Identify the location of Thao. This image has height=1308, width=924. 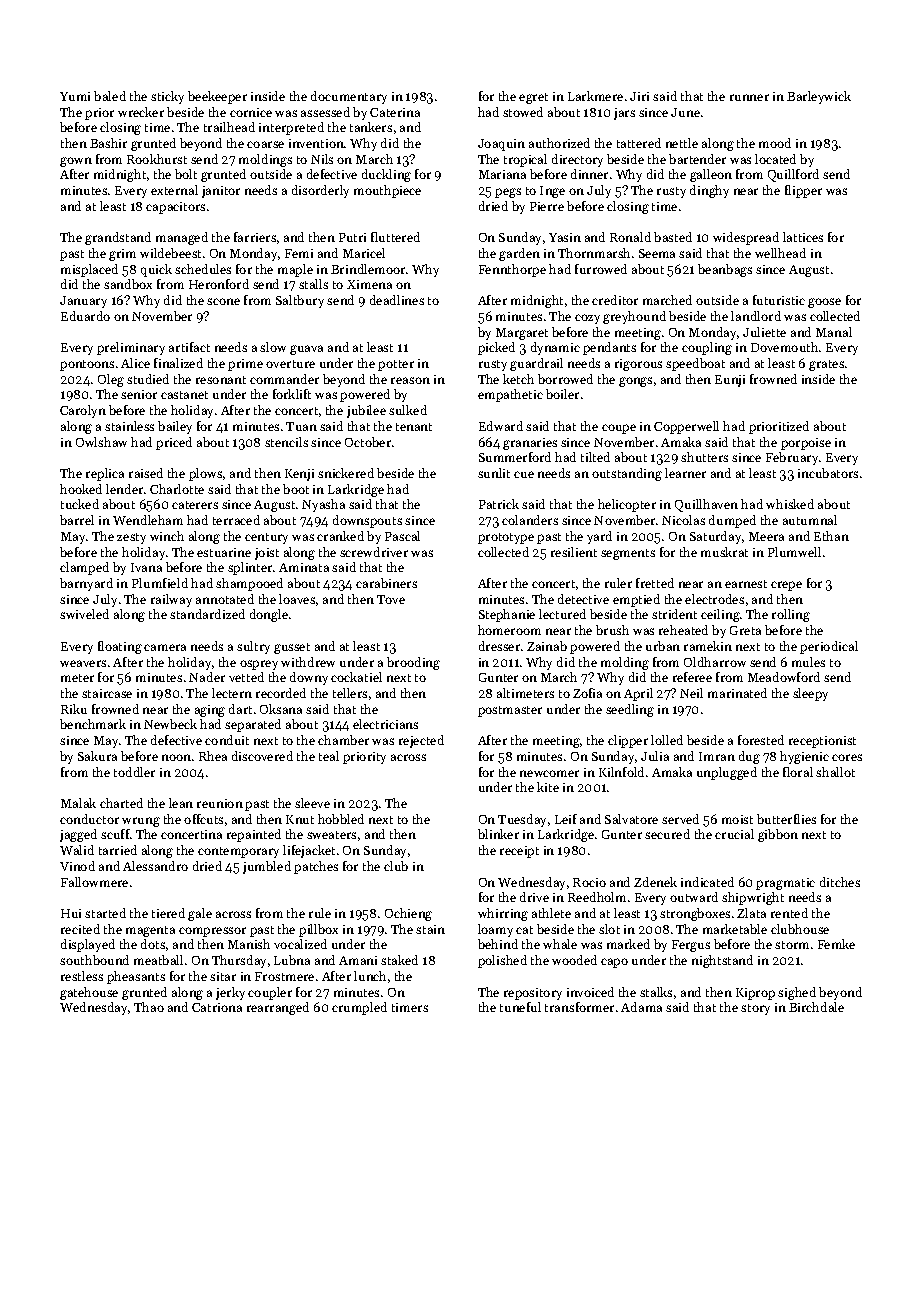
(149, 1007).
